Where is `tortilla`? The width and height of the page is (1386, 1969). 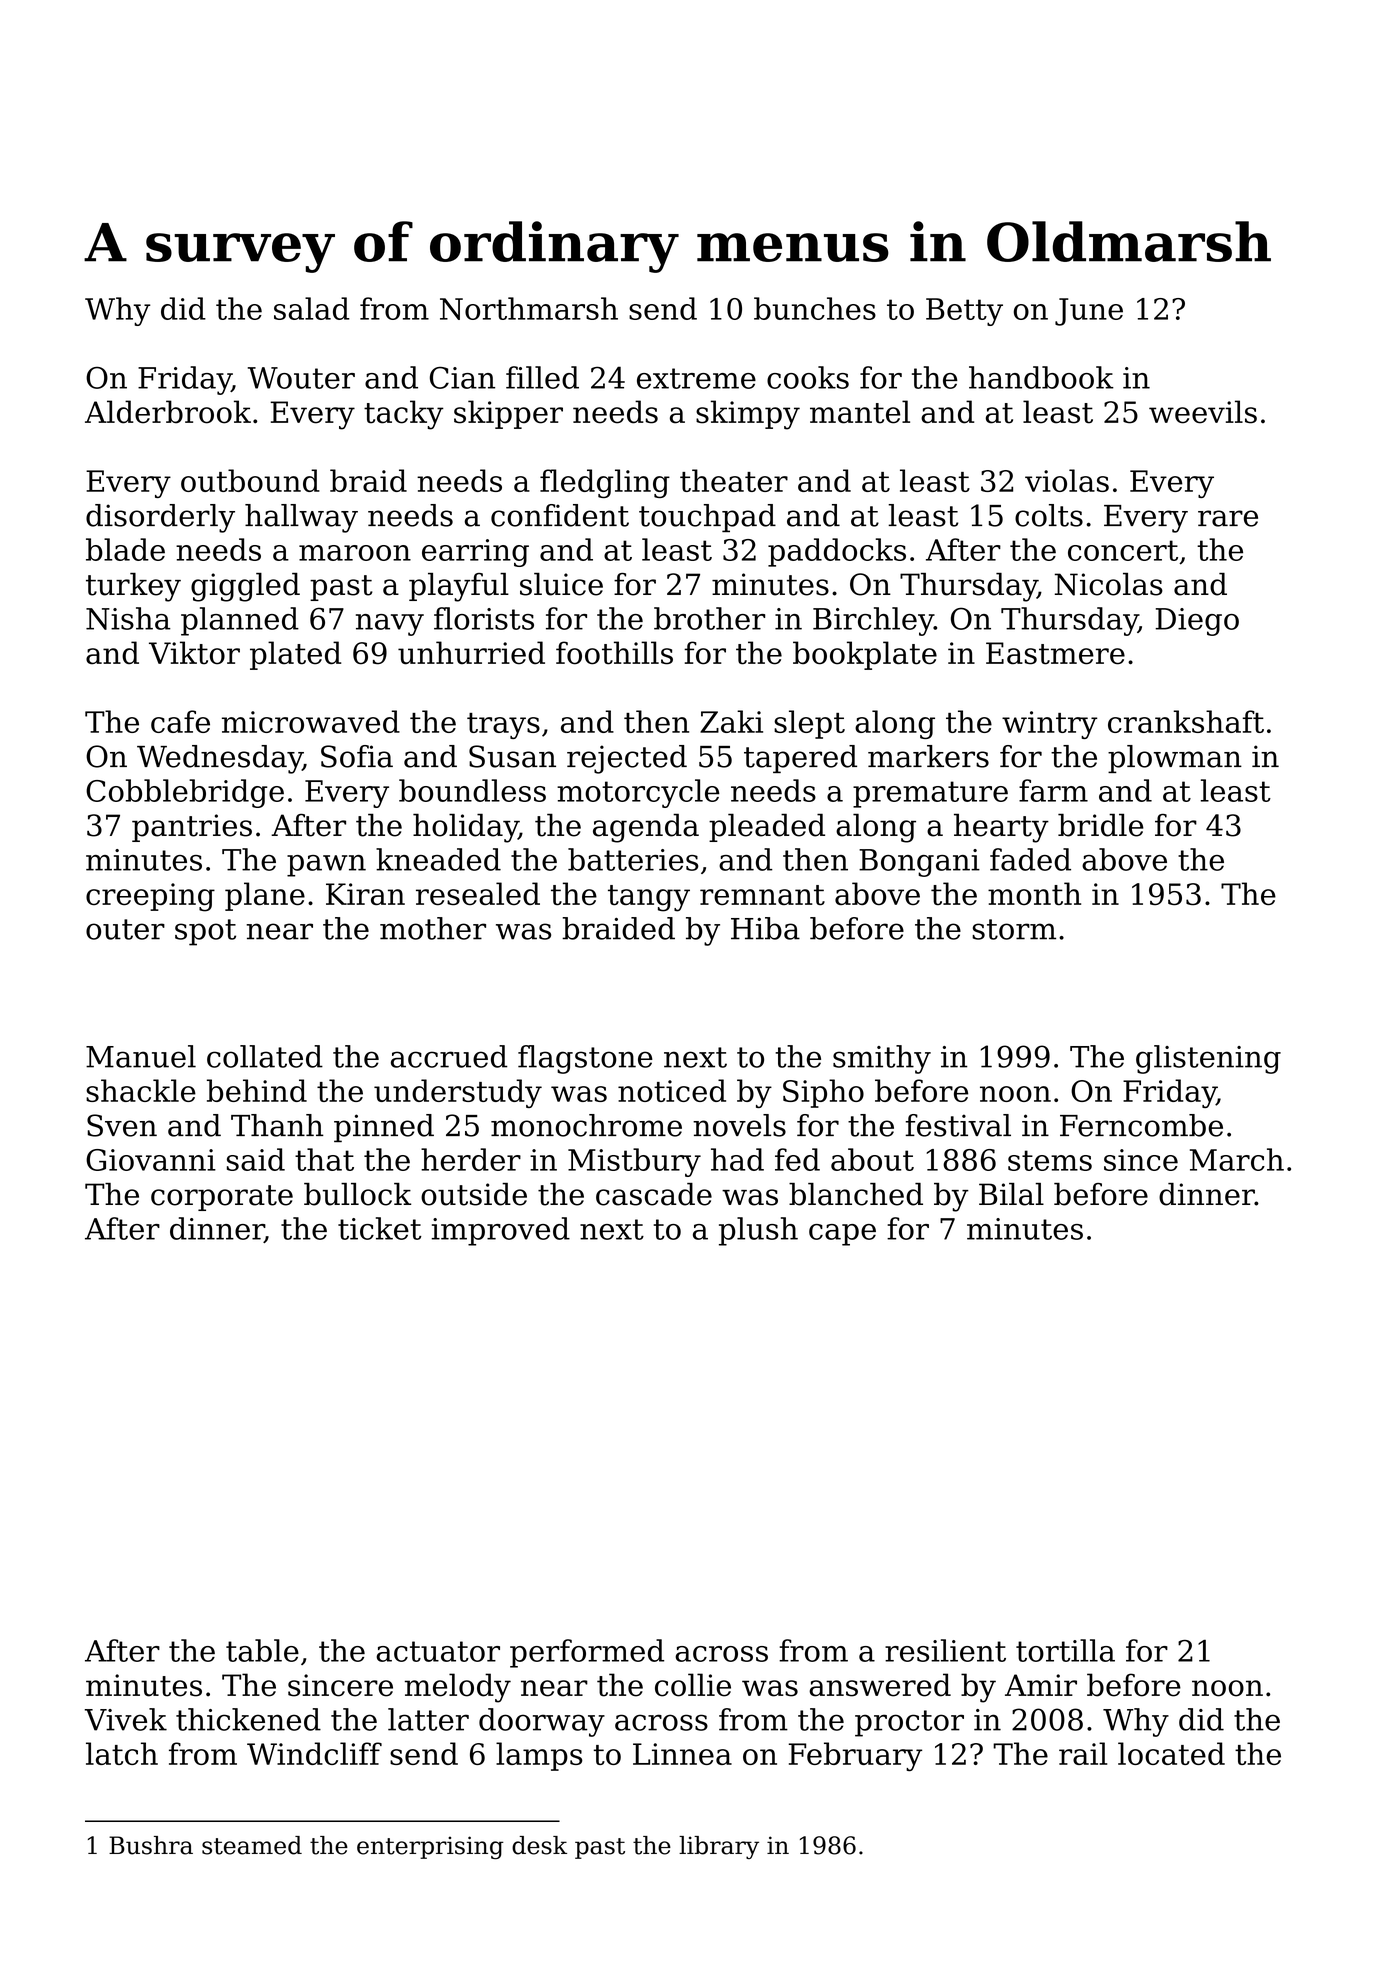
tortilla is located at coordinates (1065, 1650).
